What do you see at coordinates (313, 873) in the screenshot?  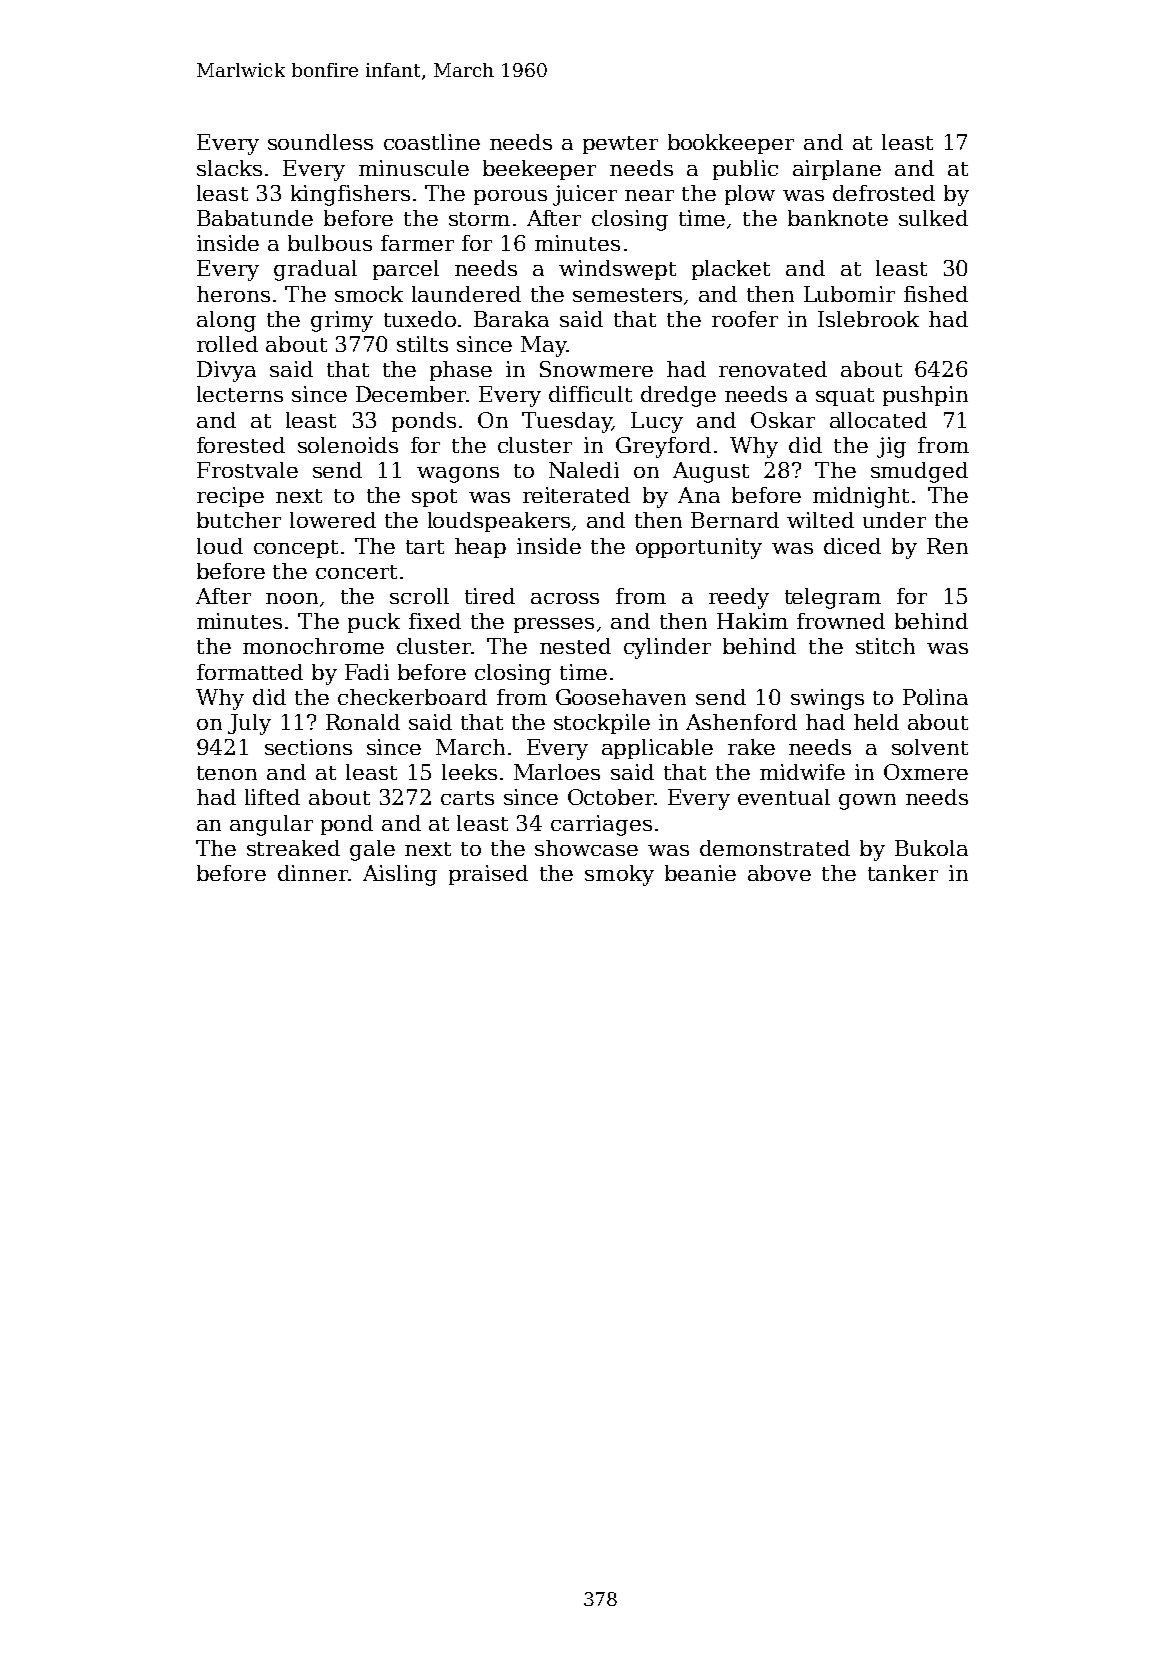 I see `dinner` at bounding box center [313, 873].
